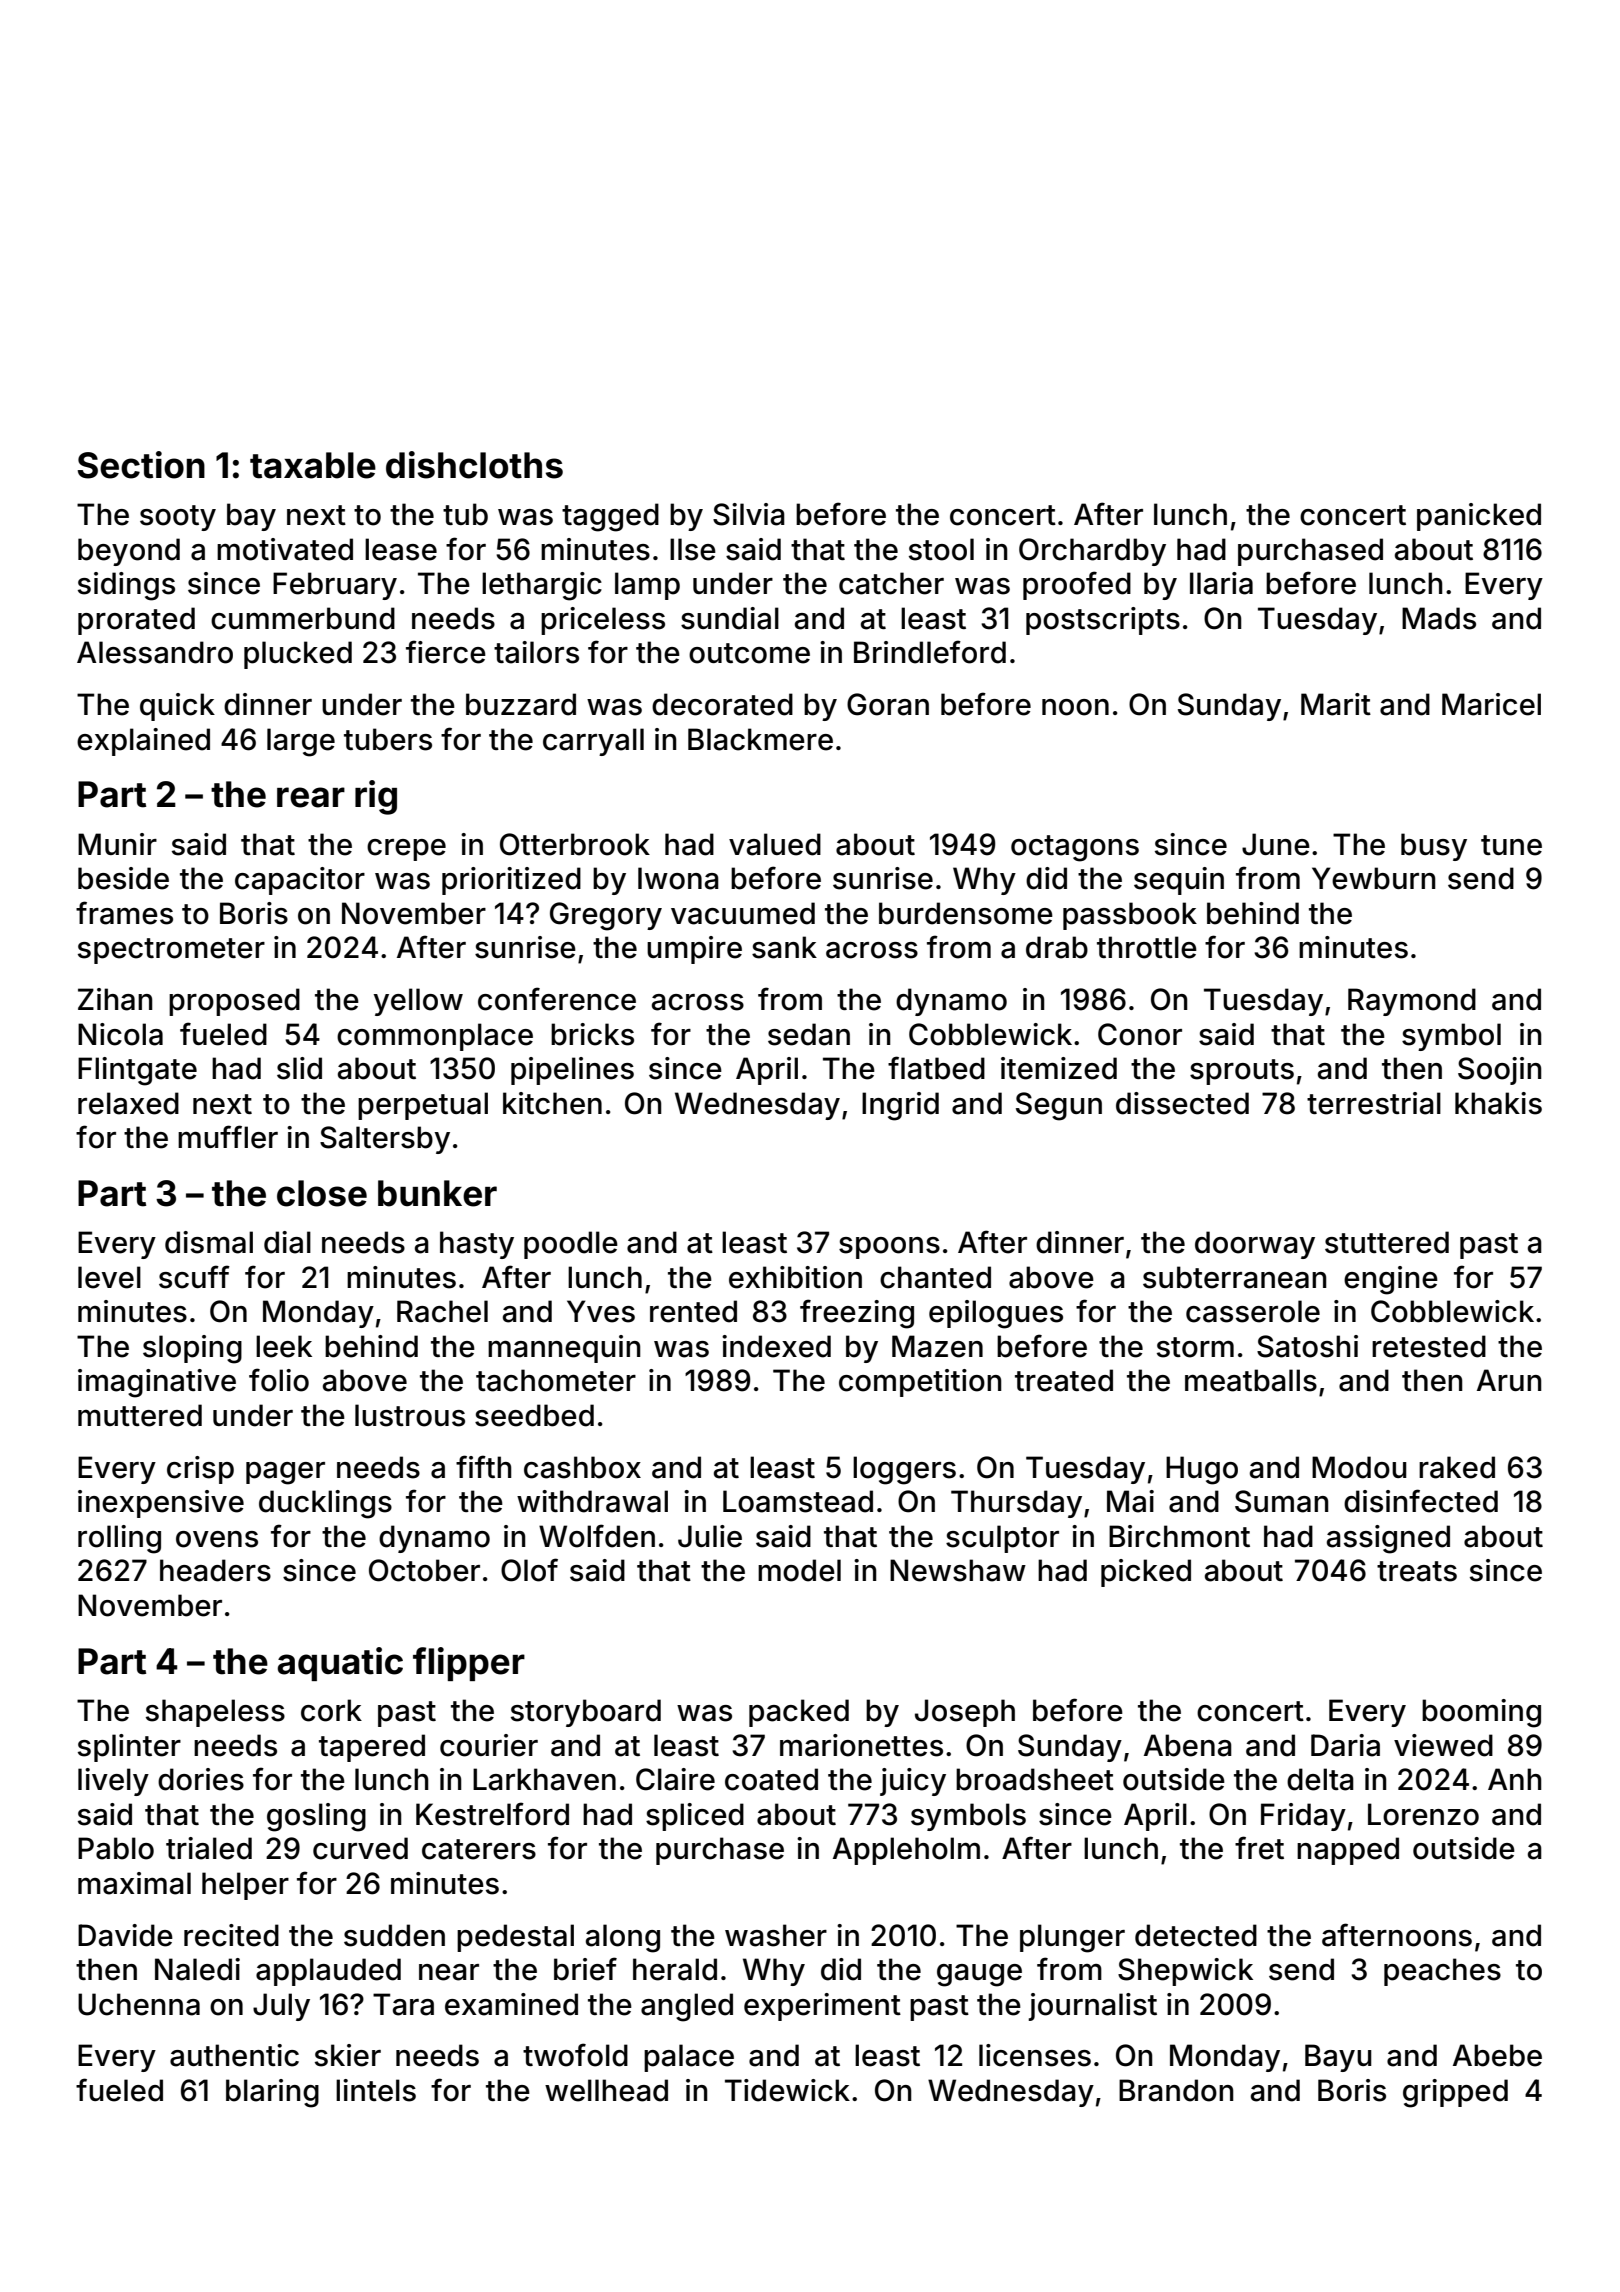 The image size is (1620, 2292). Describe the element at coordinates (119, 1539) in the image. I see `rolling` at that location.
